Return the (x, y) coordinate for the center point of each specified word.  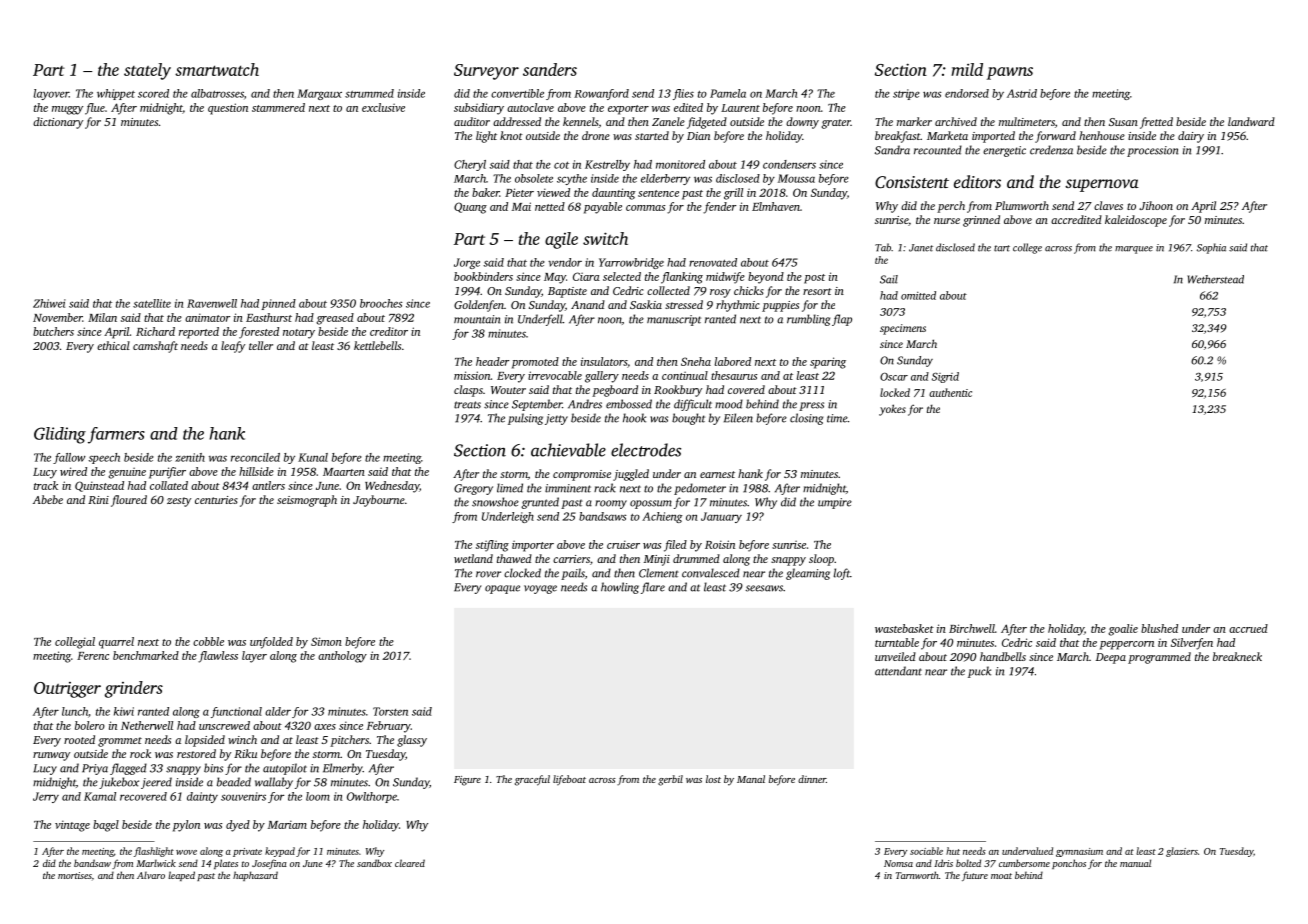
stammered (278, 107)
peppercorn (1127, 645)
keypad (280, 852)
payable (603, 208)
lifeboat (569, 780)
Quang (470, 208)
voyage (540, 589)
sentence (658, 193)
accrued (1248, 628)
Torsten (390, 711)
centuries (216, 500)
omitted (918, 295)
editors (977, 181)
